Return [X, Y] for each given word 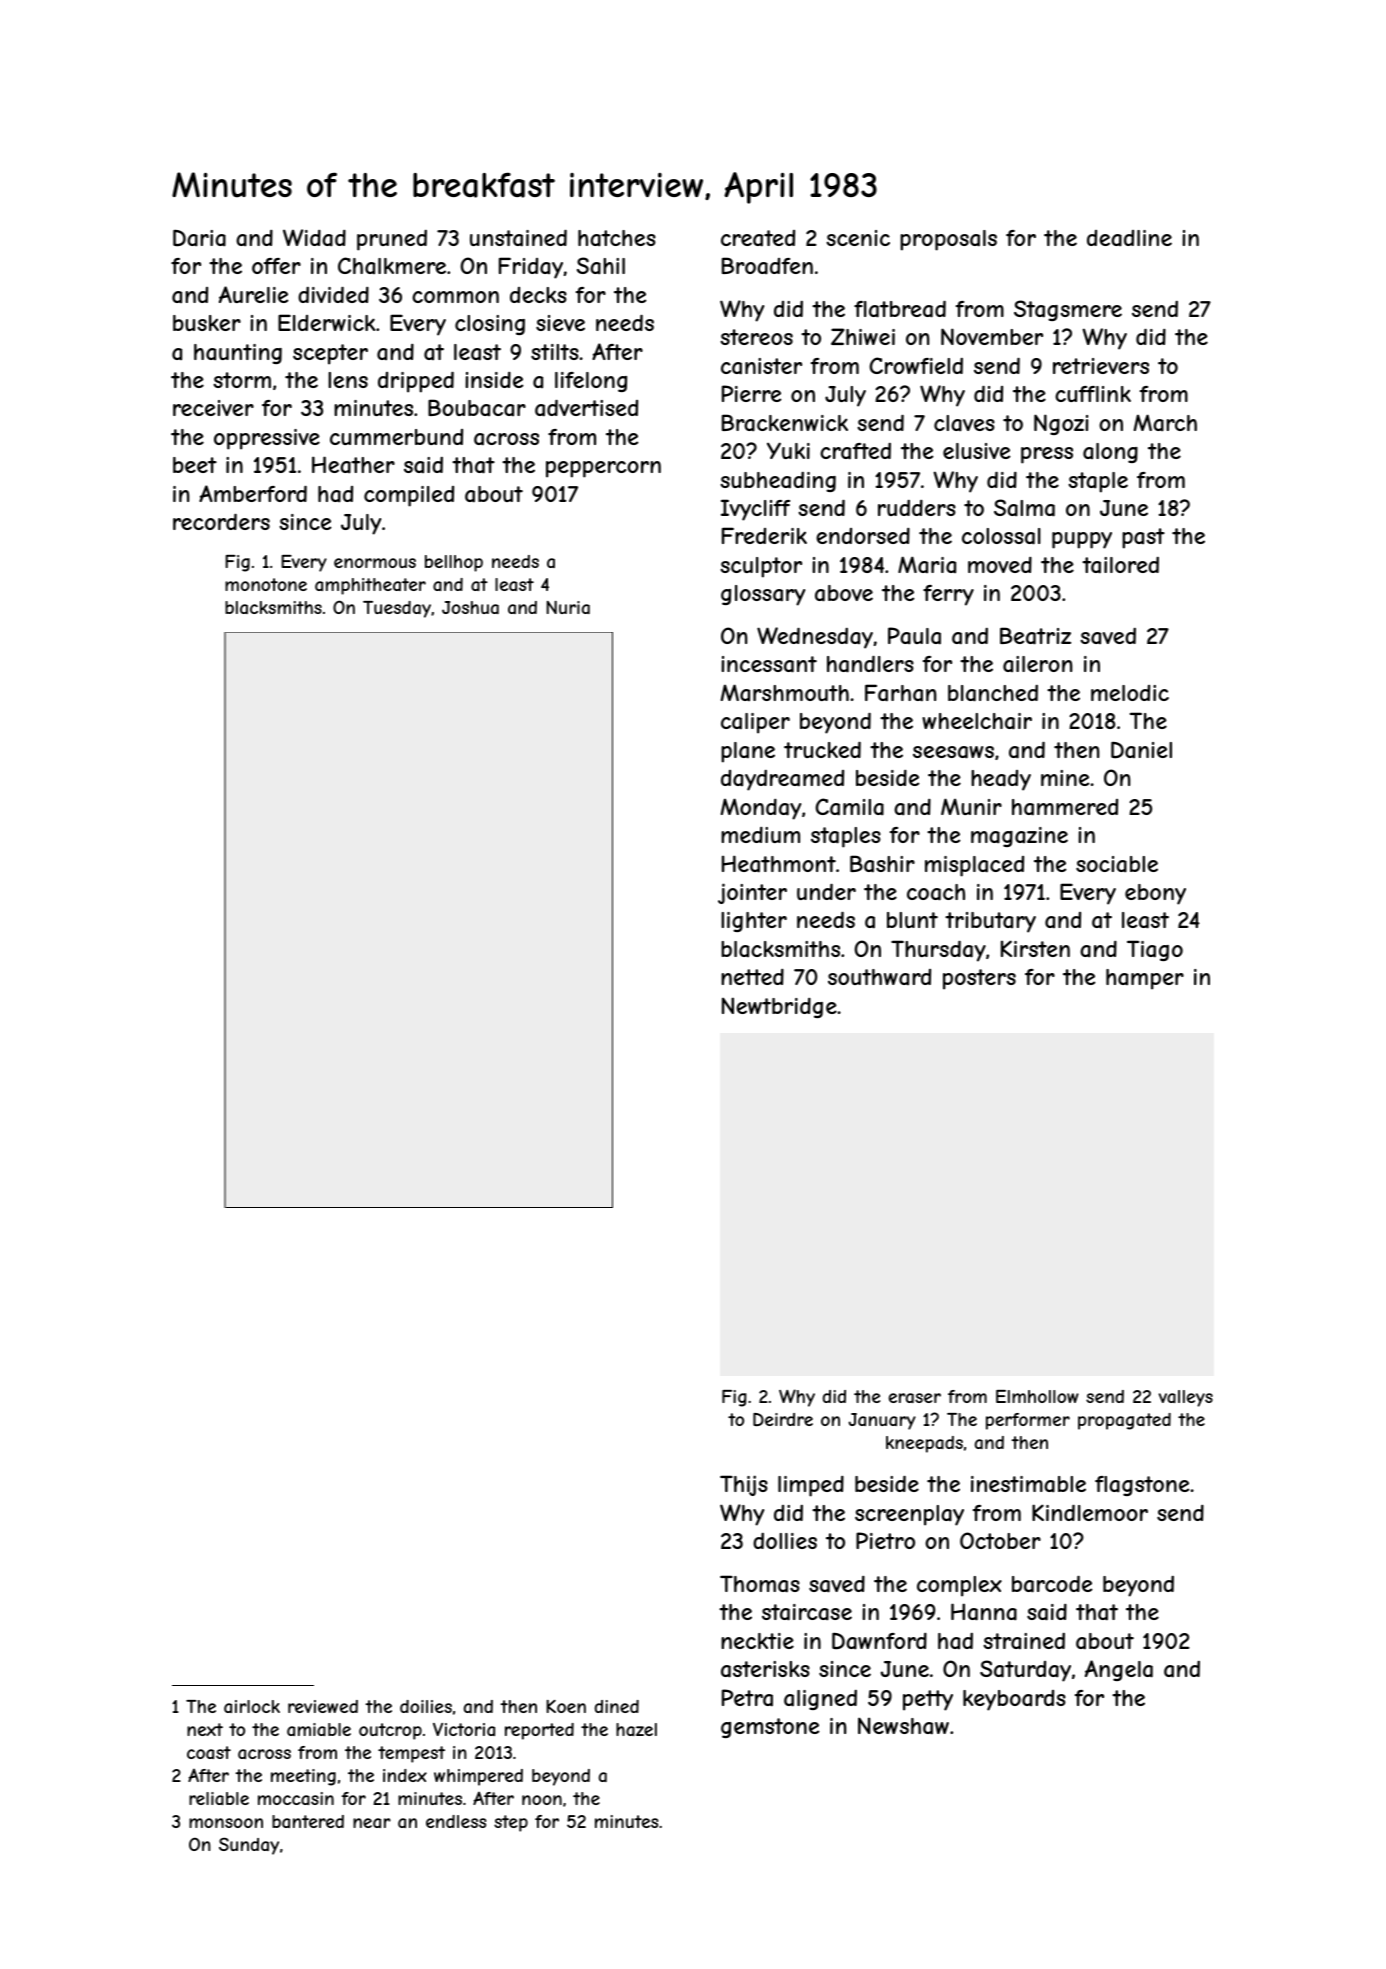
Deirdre [783, 1419]
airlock [252, 1706]
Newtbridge [779, 1007]
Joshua [470, 607]
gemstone [770, 1728]
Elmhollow [1037, 1396]
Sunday [249, 1846]
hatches [617, 238]
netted [752, 976]
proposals [948, 240]
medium [760, 834]
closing [490, 325]
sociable [1117, 864]
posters [979, 979]
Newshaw [903, 1726]
